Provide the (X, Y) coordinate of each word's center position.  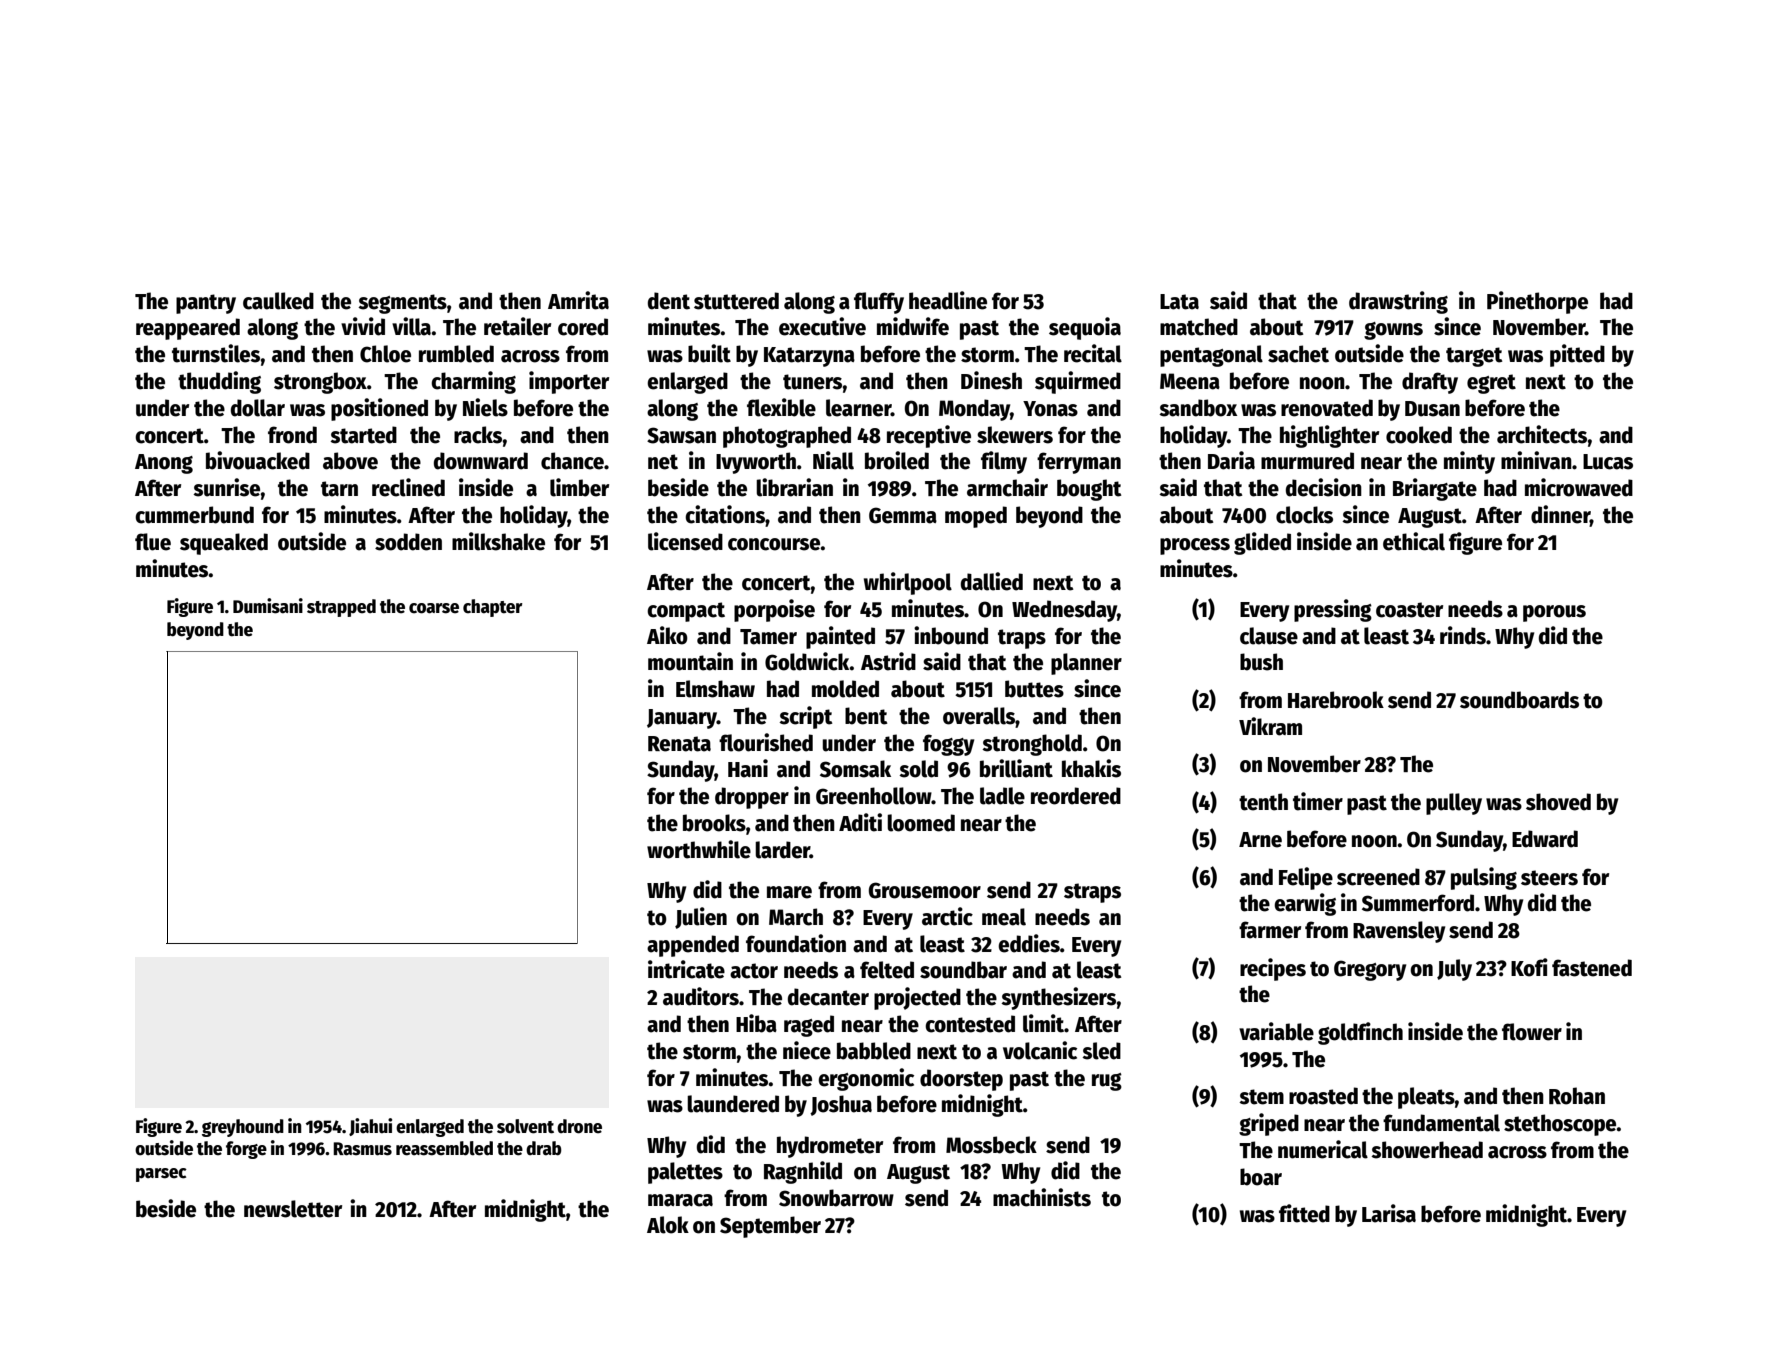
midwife (913, 326)
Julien (701, 918)
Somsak (855, 769)
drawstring (1398, 302)
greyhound (243, 1128)
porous (1554, 613)
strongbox (320, 383)
